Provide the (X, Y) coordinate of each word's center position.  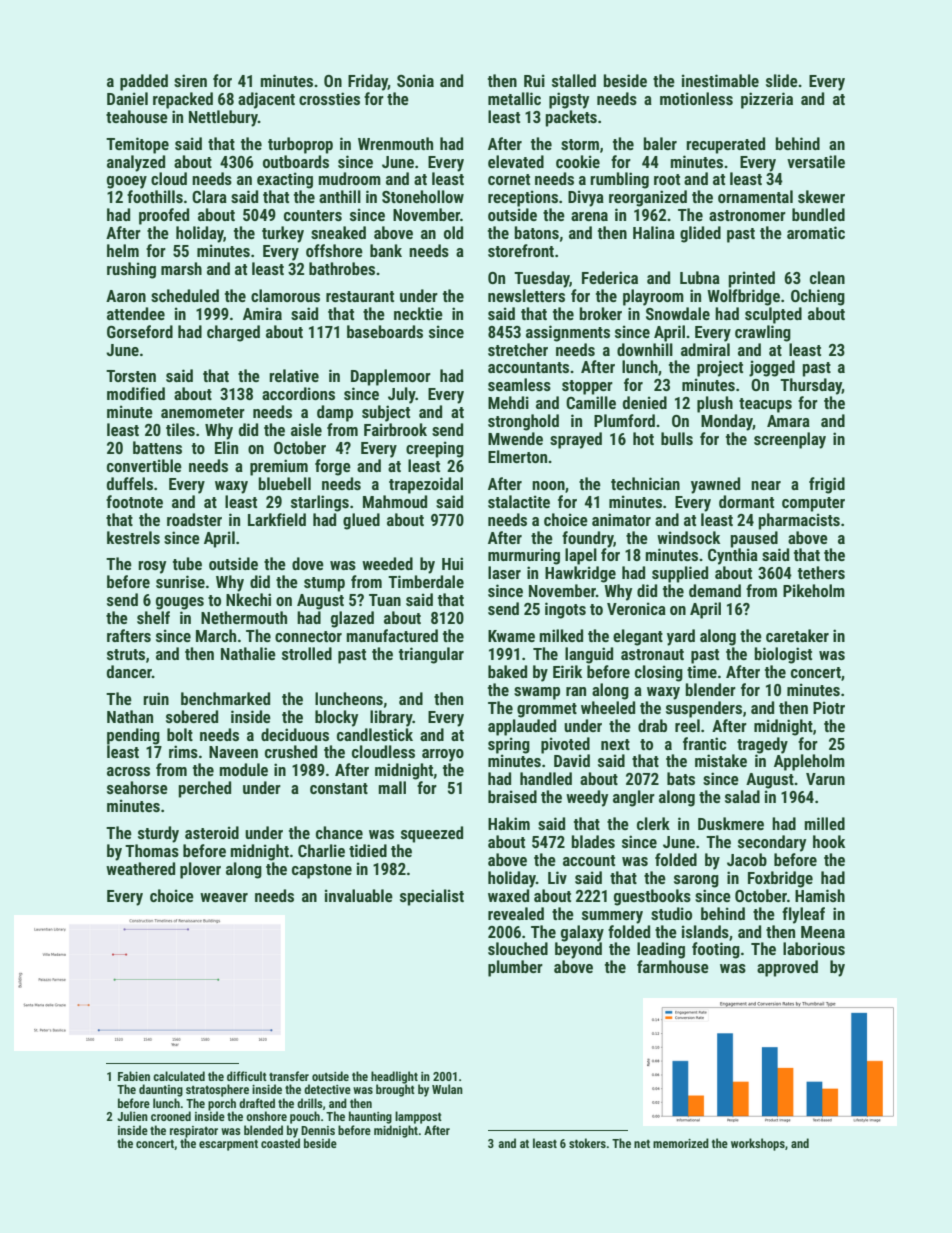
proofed (164, 216)
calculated (179, 1076)
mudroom (350, 178)
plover (200, 870)
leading (661, 950)
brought (395, 1090)
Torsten (131, 376)
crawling (763, 333)
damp (335, 413)
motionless (696, 98)
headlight (394, 1077)
